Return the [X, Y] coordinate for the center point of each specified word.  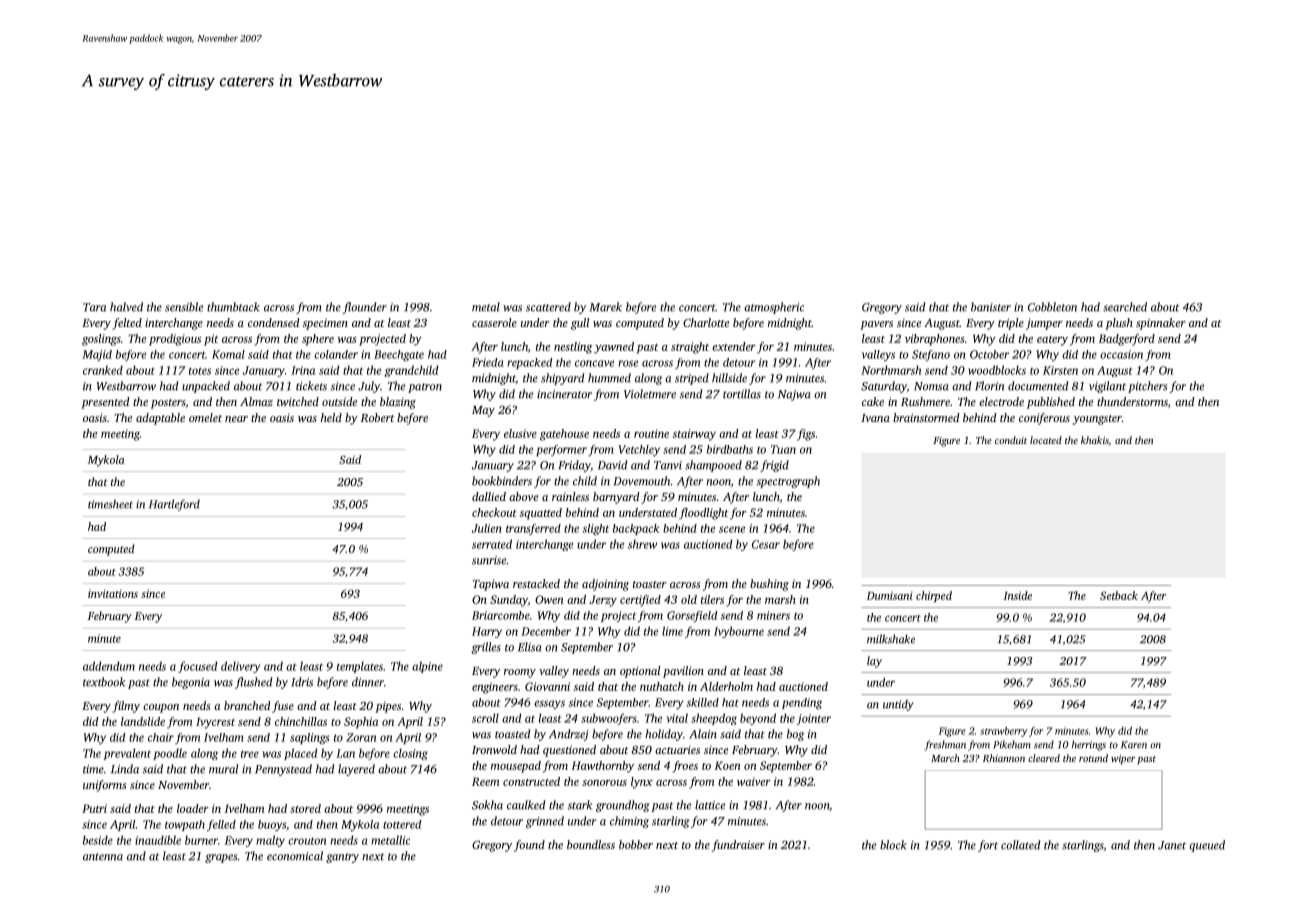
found [529, 846]
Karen [1134, 745]
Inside [1018, 595]
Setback [1119, 595]
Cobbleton [1052, 307]
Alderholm [726, 686]
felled [221, 825]
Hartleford [174, 505]
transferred [533, 529]
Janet [1172, 845]
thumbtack [233, 307]
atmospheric [774, 308]
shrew [642, 544]
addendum [109, 666]
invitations [113, 594]
